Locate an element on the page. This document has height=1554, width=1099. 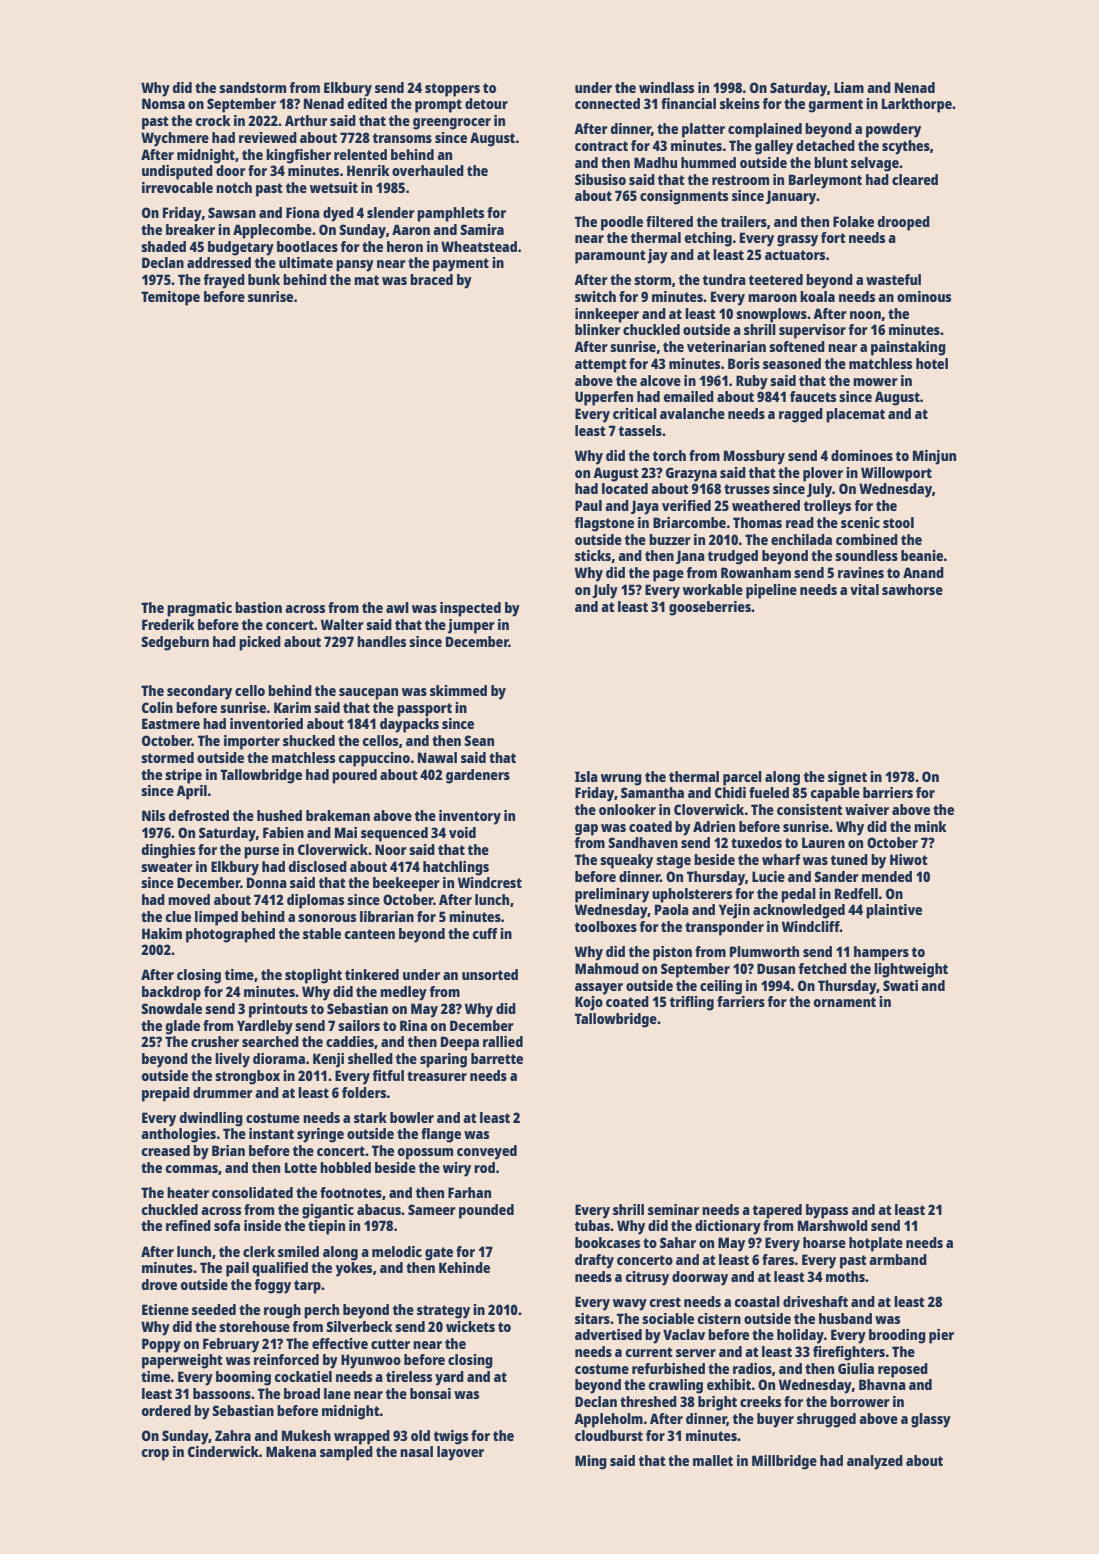
February is located at coordinates (231, 1345).
